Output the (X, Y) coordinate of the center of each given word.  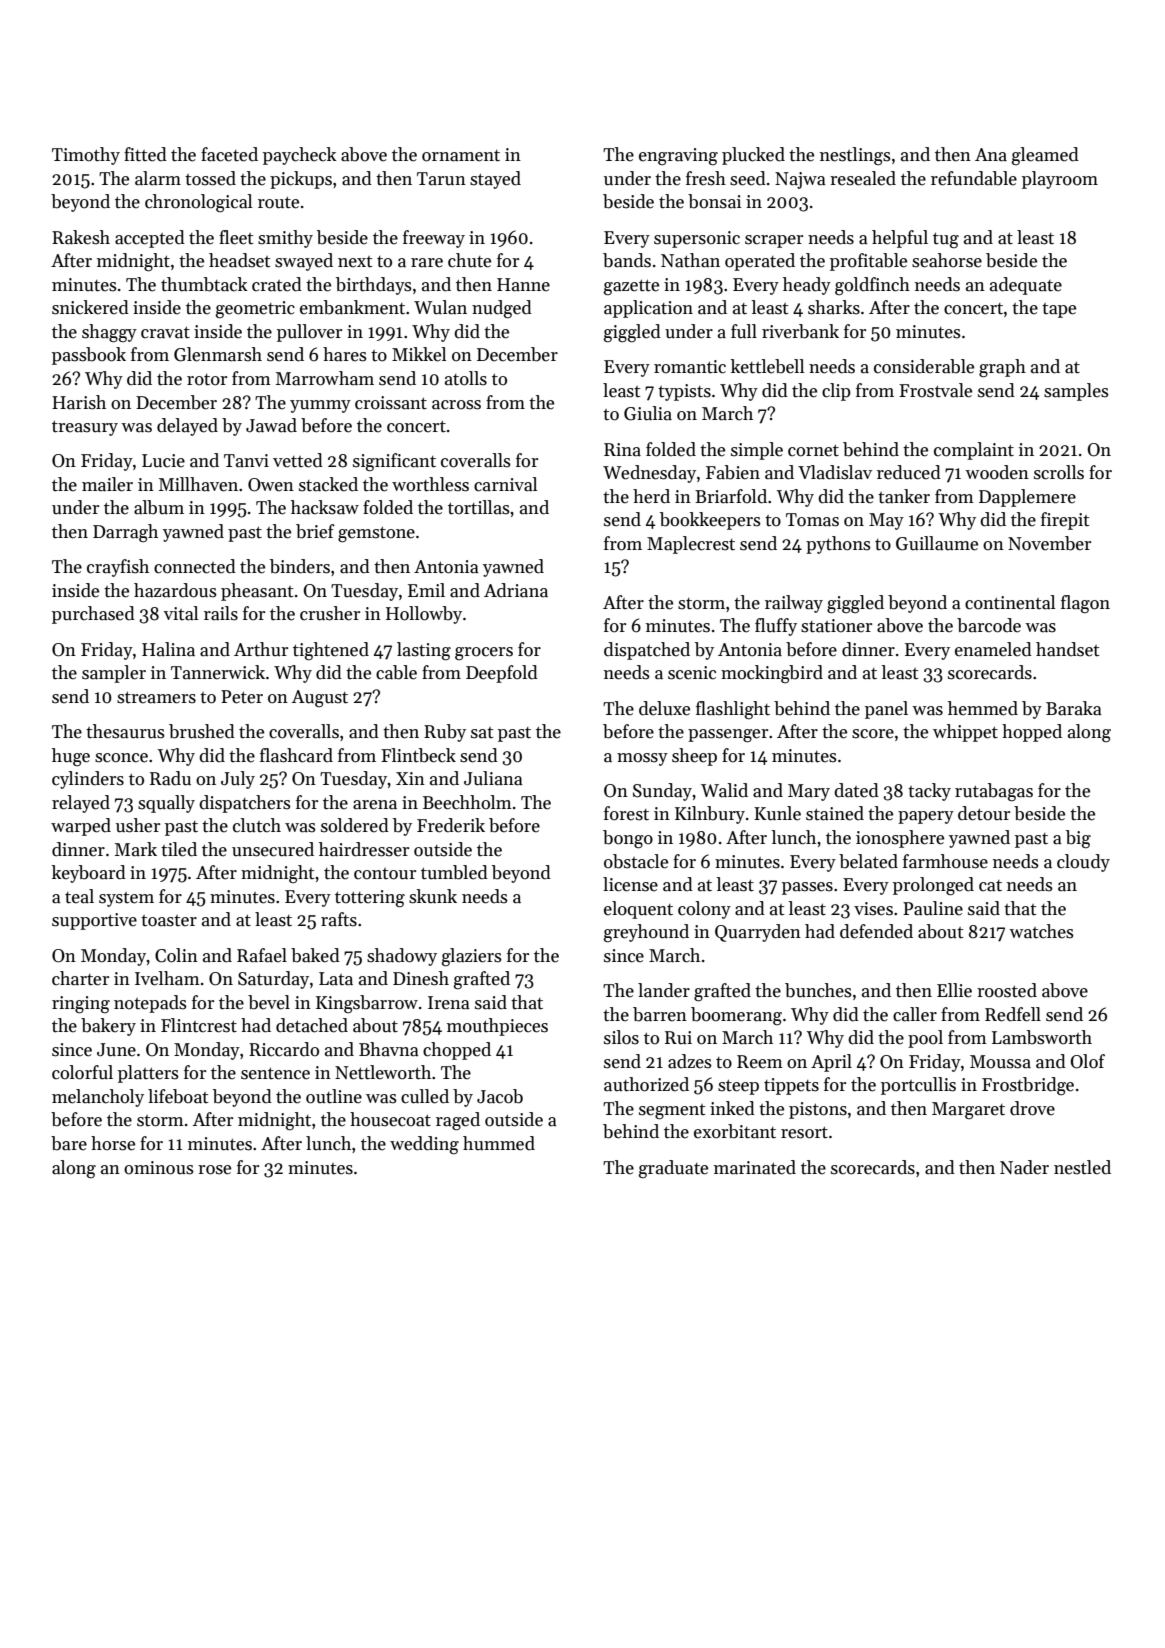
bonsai (714, 201)
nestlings (855, 156)
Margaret (968, 1110)
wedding (424, 1145)
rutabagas (994, 792)
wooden (997, 472)
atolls (466, 378)
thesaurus (125, 731)
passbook (89, 356)
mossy (642, 759)
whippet (965, 733)
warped (81, 827)
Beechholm (467, 802)
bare (69, 1143)
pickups (301, 180)
